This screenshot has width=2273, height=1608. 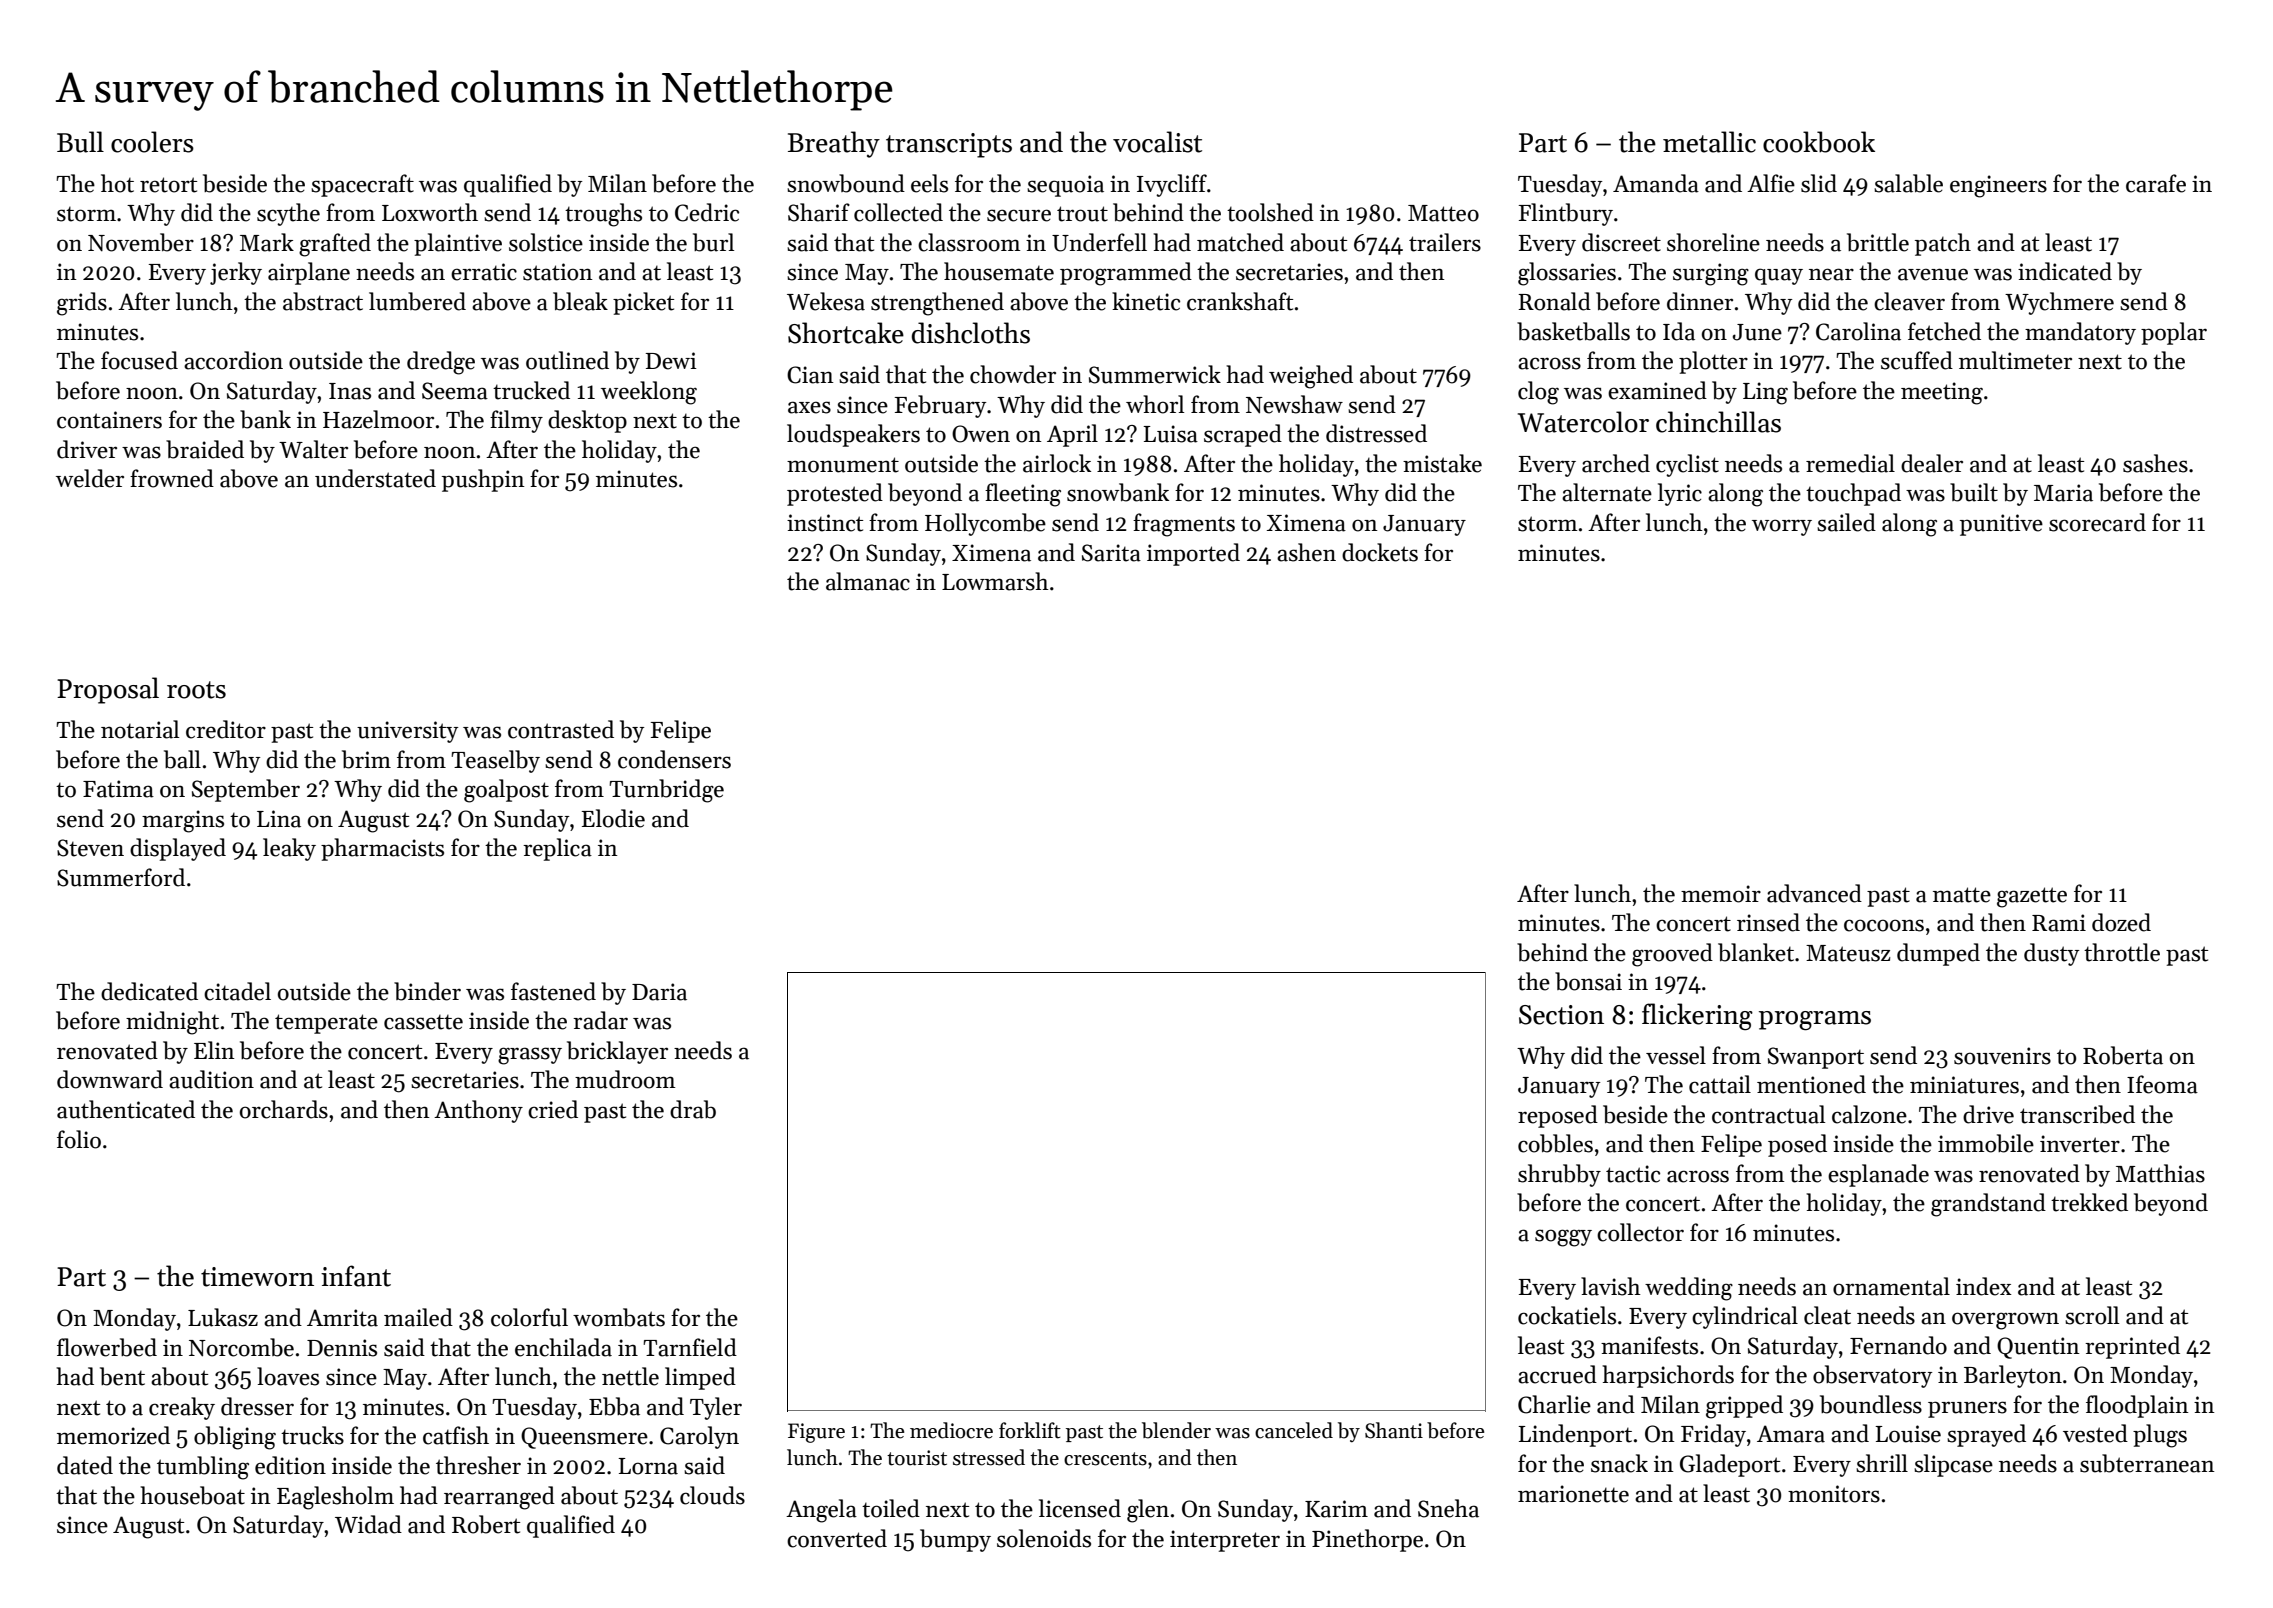 What do you see at coordinates (1538, 393) in the screenshot?
I see `clog` at bounding box center [1538, 393].
